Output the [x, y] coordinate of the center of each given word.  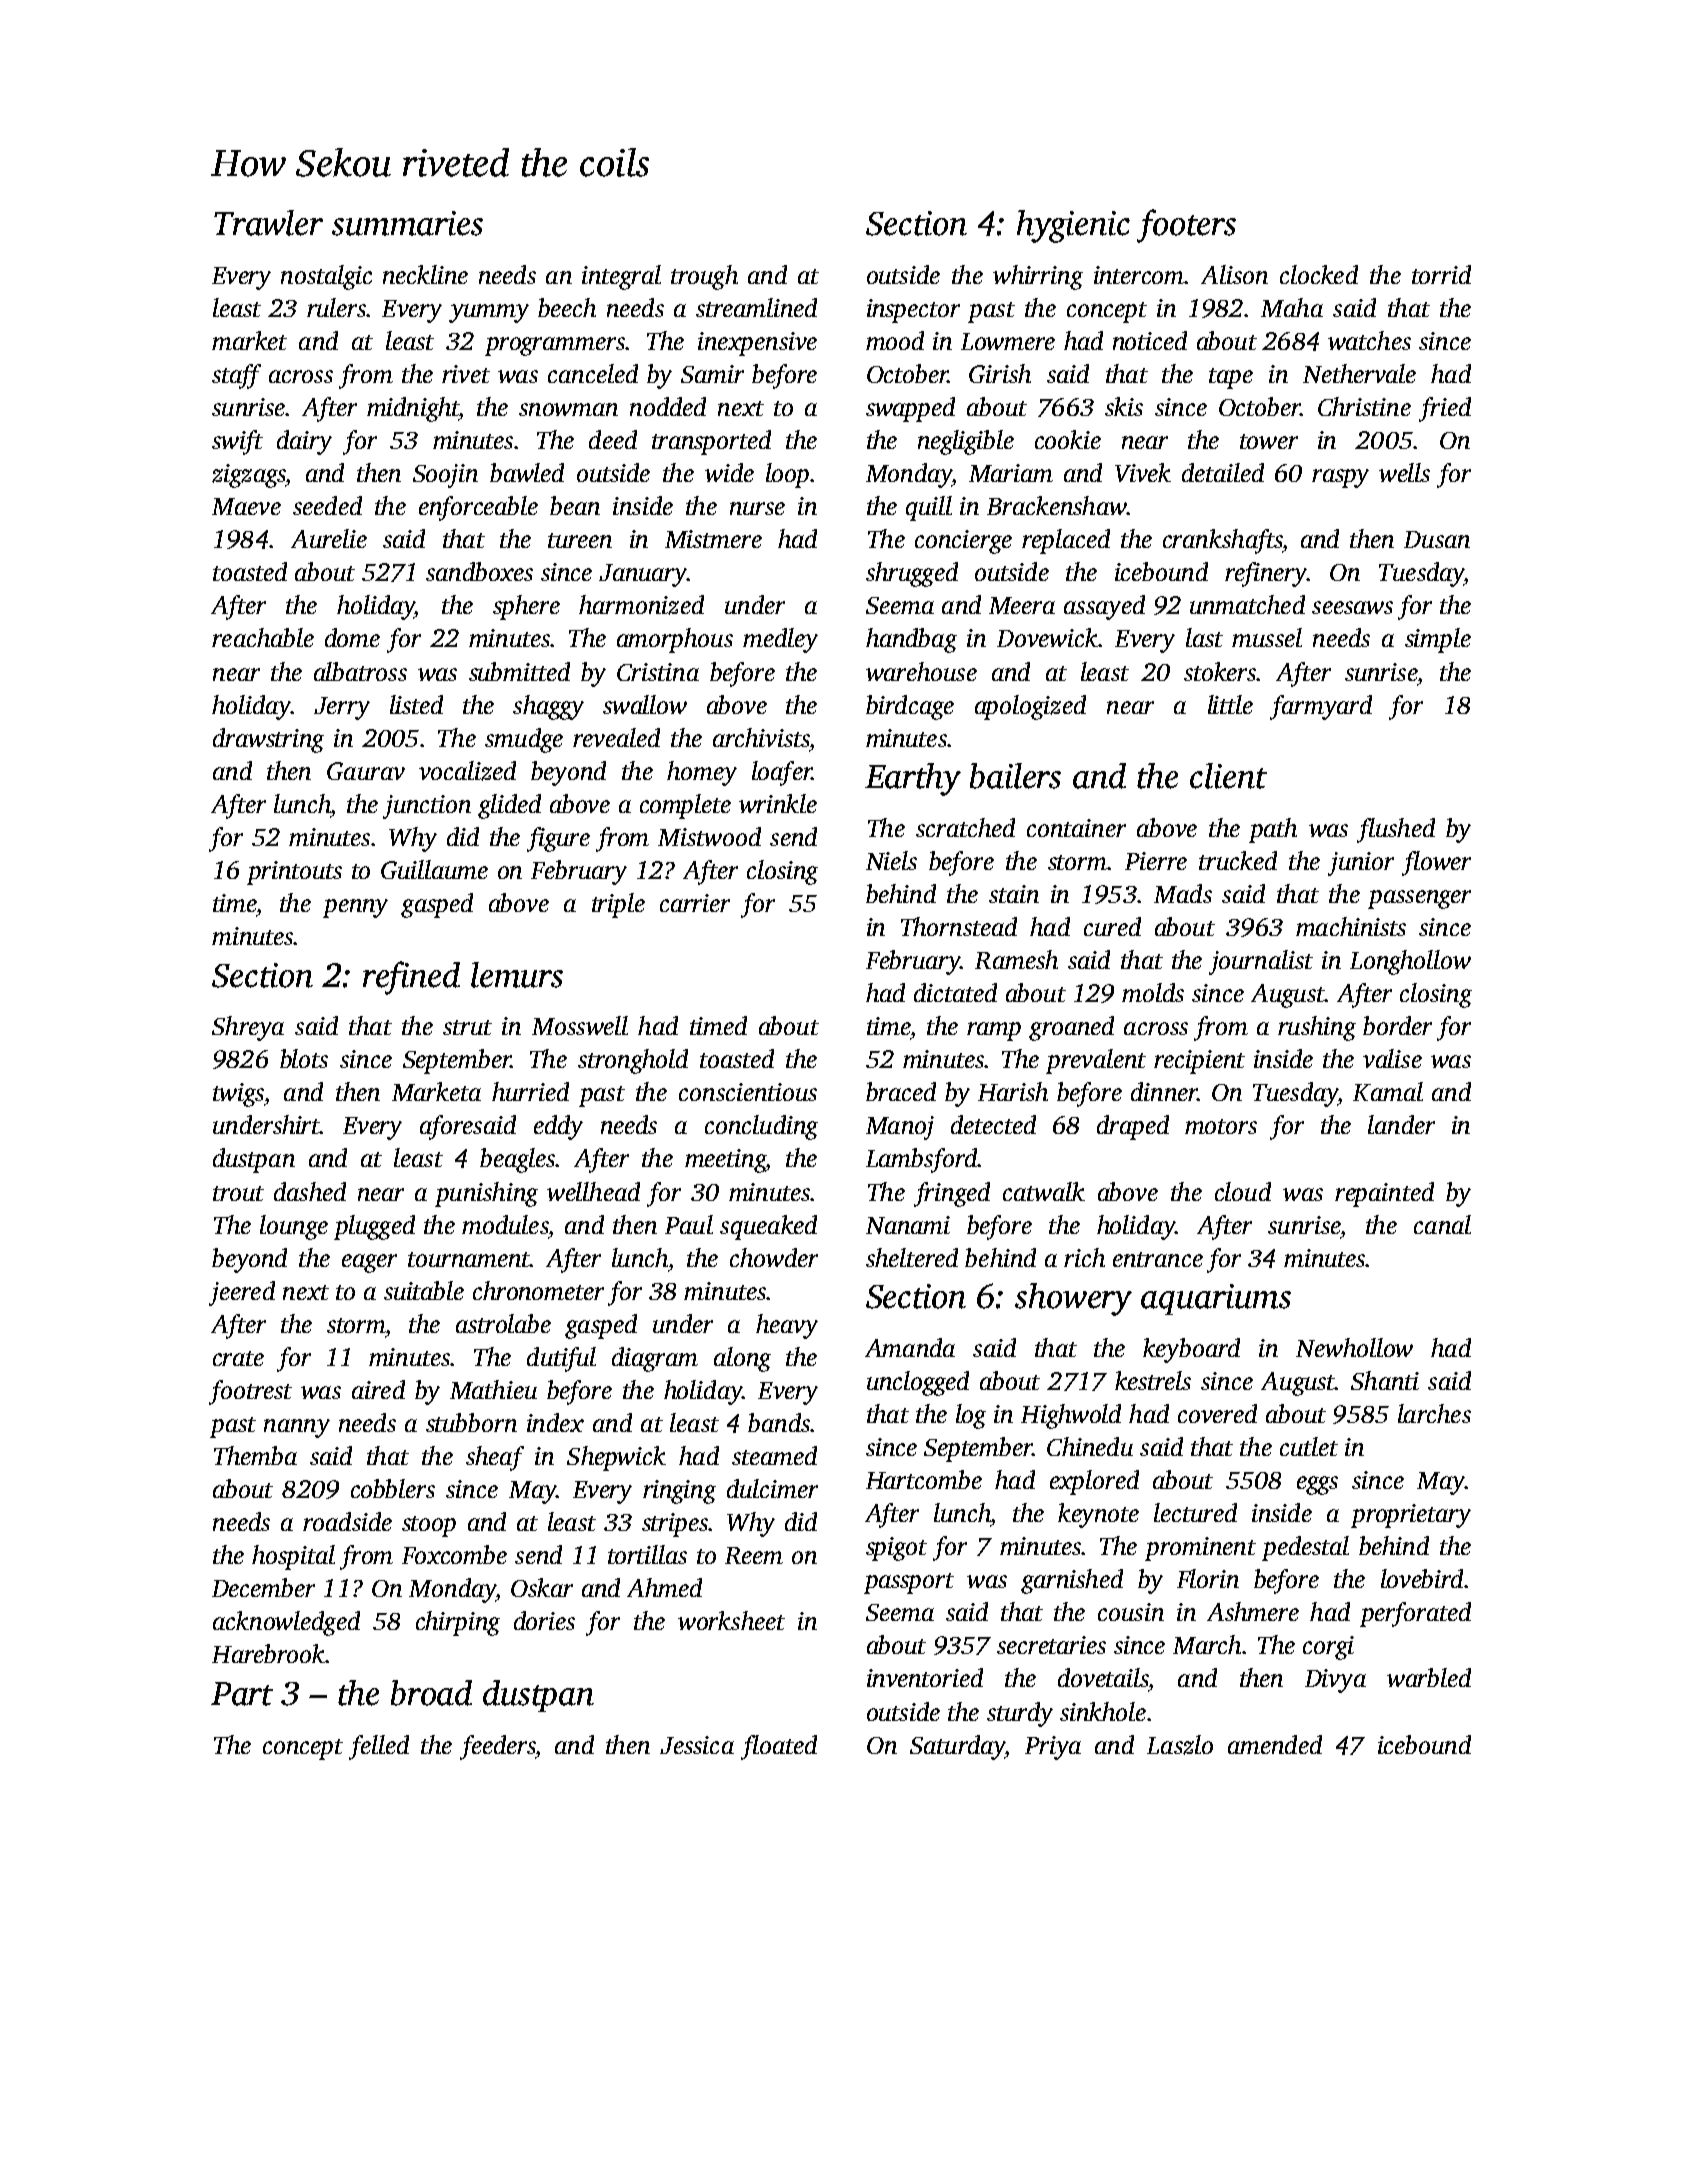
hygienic [1073, 226]
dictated [955, 992]
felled [379, 1747]
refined [411, 978]
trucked [1238, 860]
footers [1186, 226]
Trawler [268, 223]
